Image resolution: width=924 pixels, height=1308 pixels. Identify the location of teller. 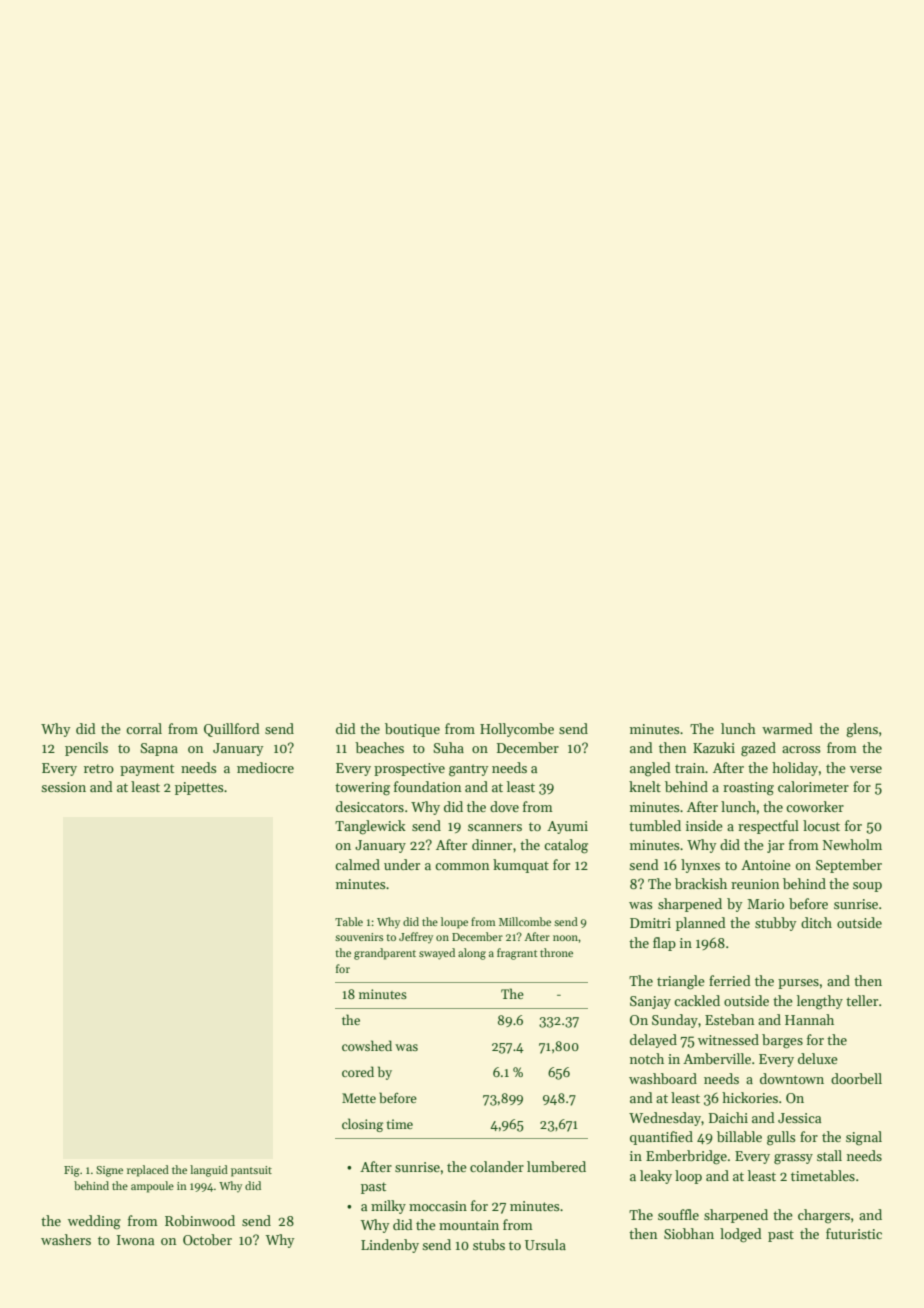
(862, 1000).
